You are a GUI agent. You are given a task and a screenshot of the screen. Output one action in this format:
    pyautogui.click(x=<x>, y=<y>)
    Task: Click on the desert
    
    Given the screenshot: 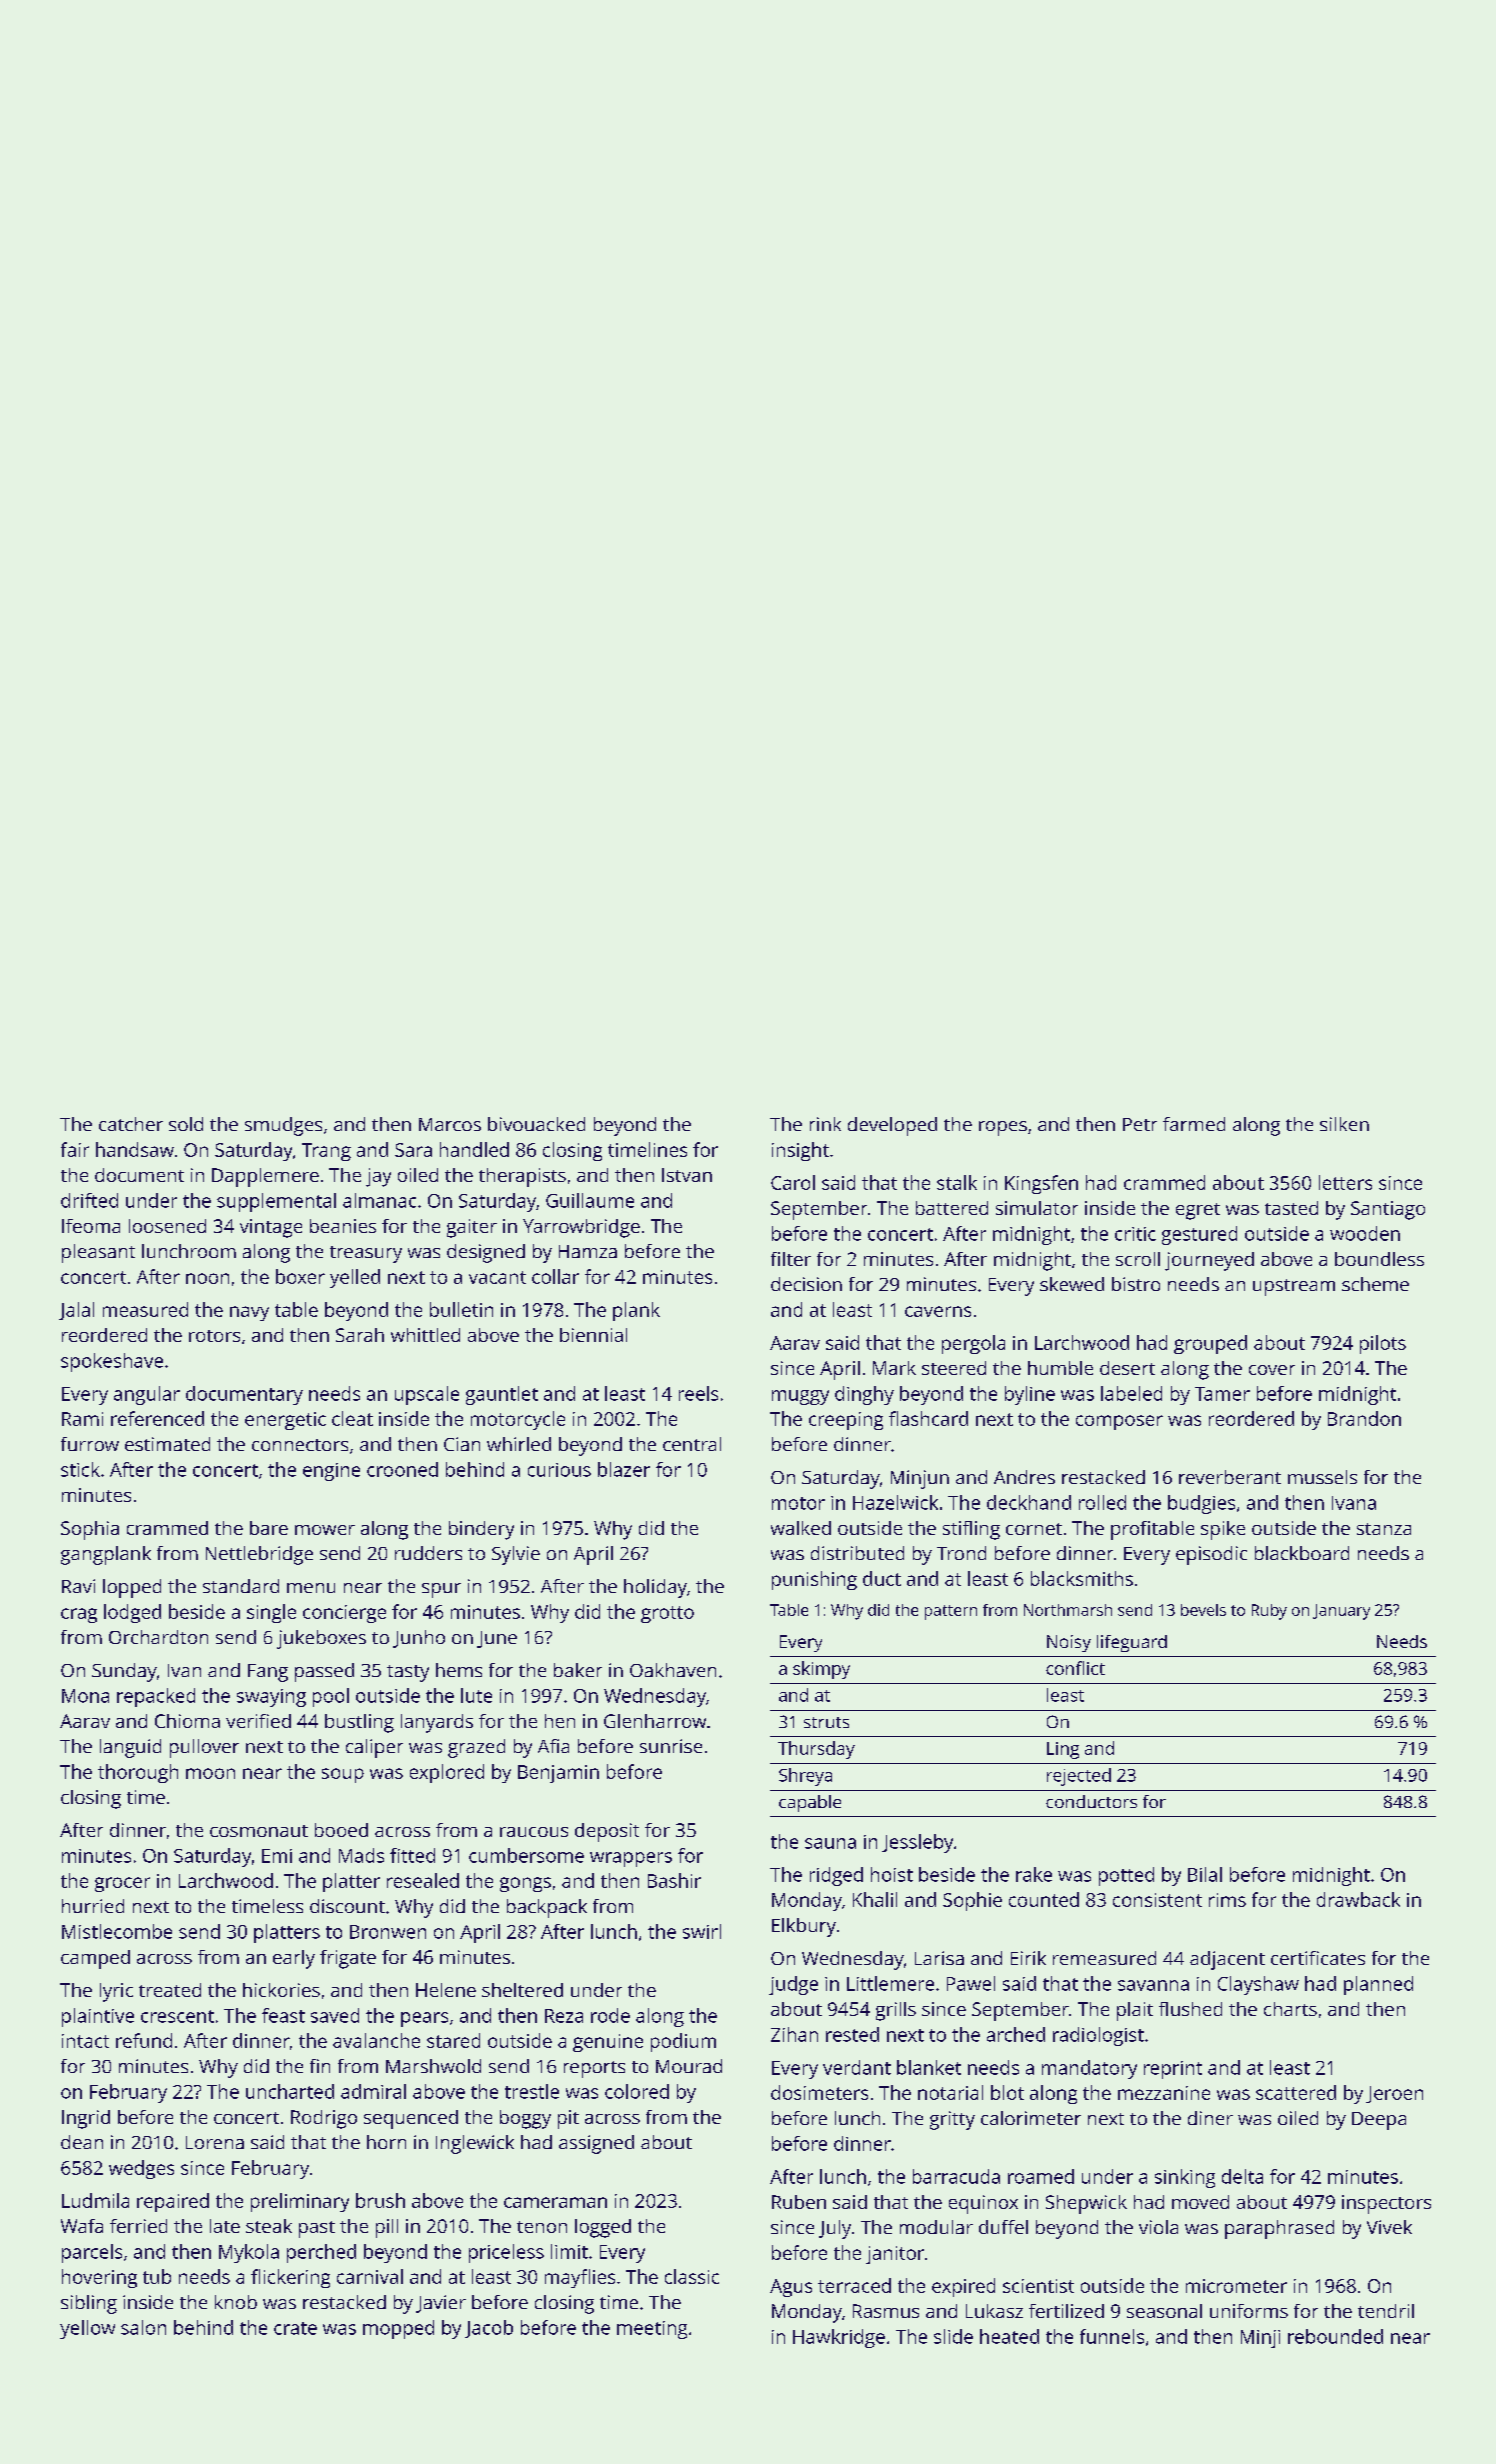 What is the action you would take?
    pyautogui.click(x=1127, y=1368)
